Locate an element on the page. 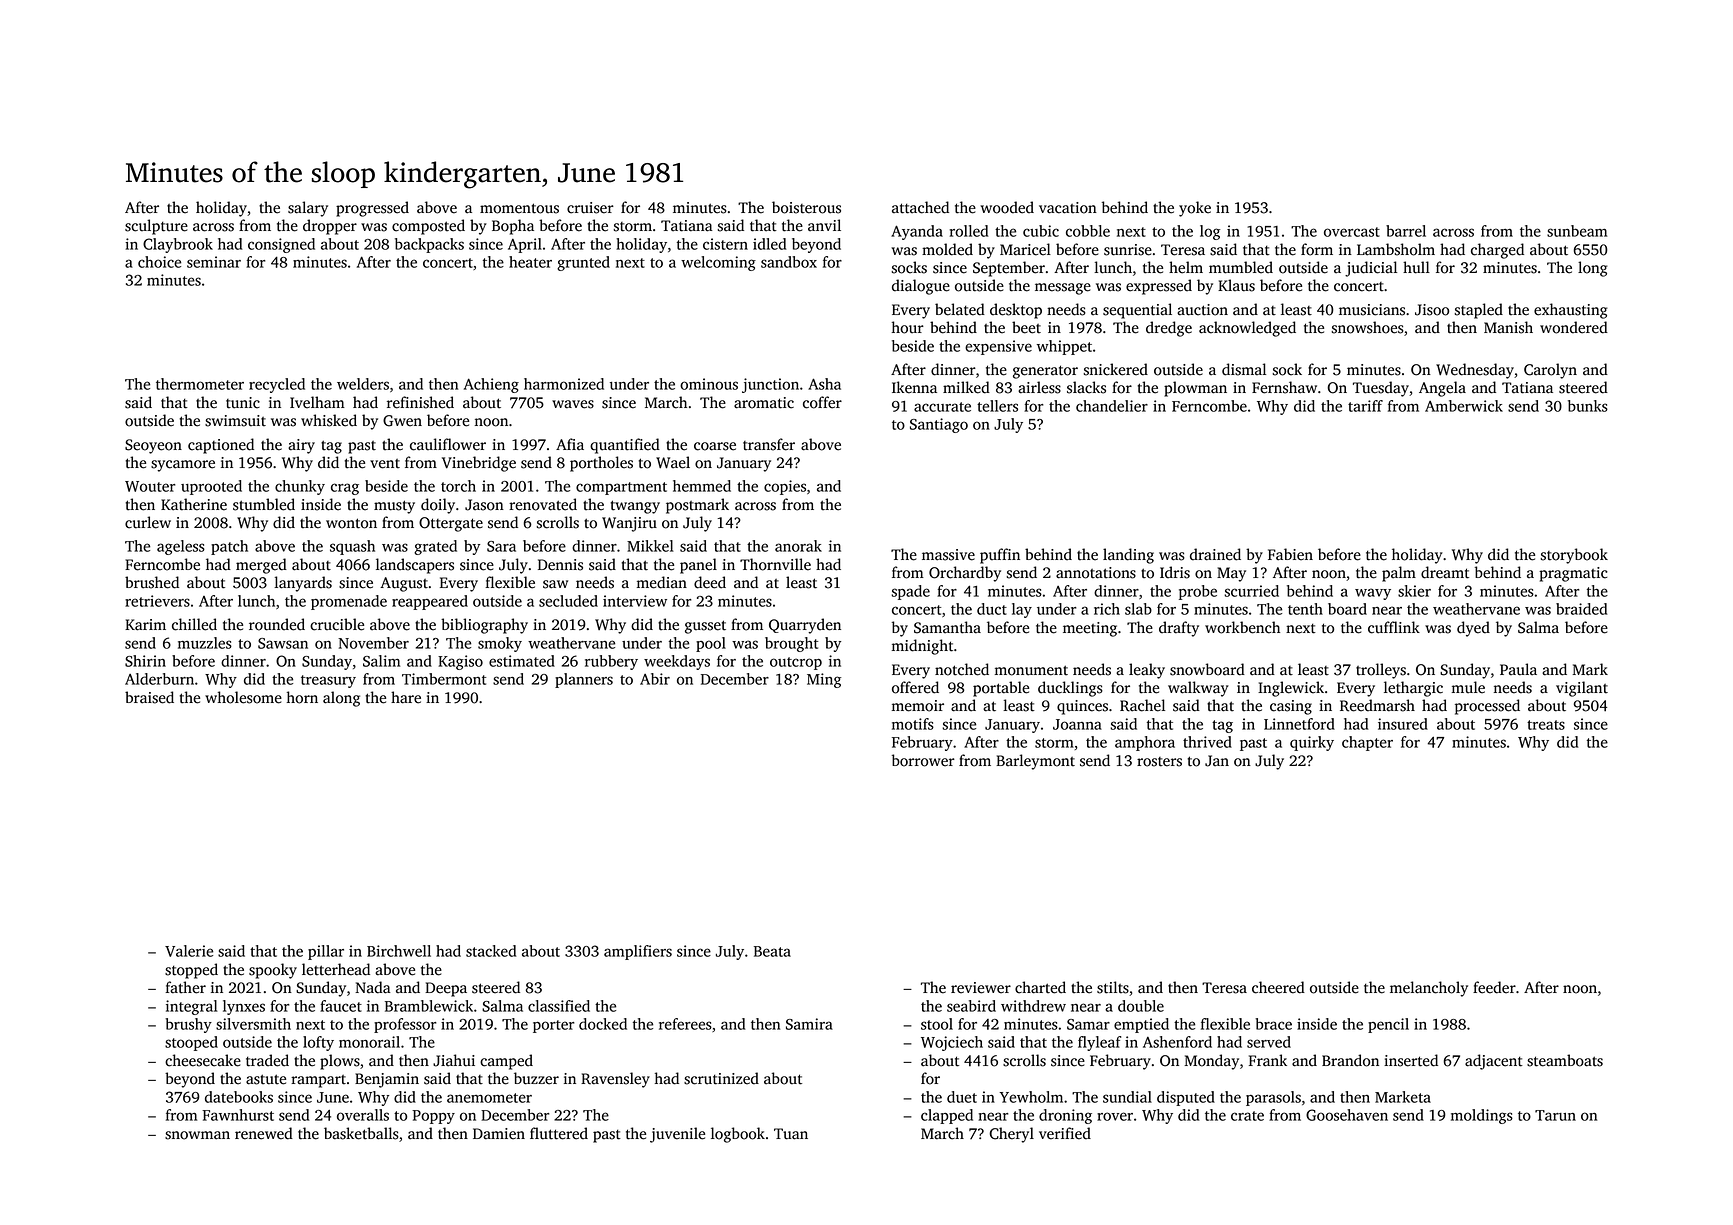  hare is located at coordinates (406, 697).
